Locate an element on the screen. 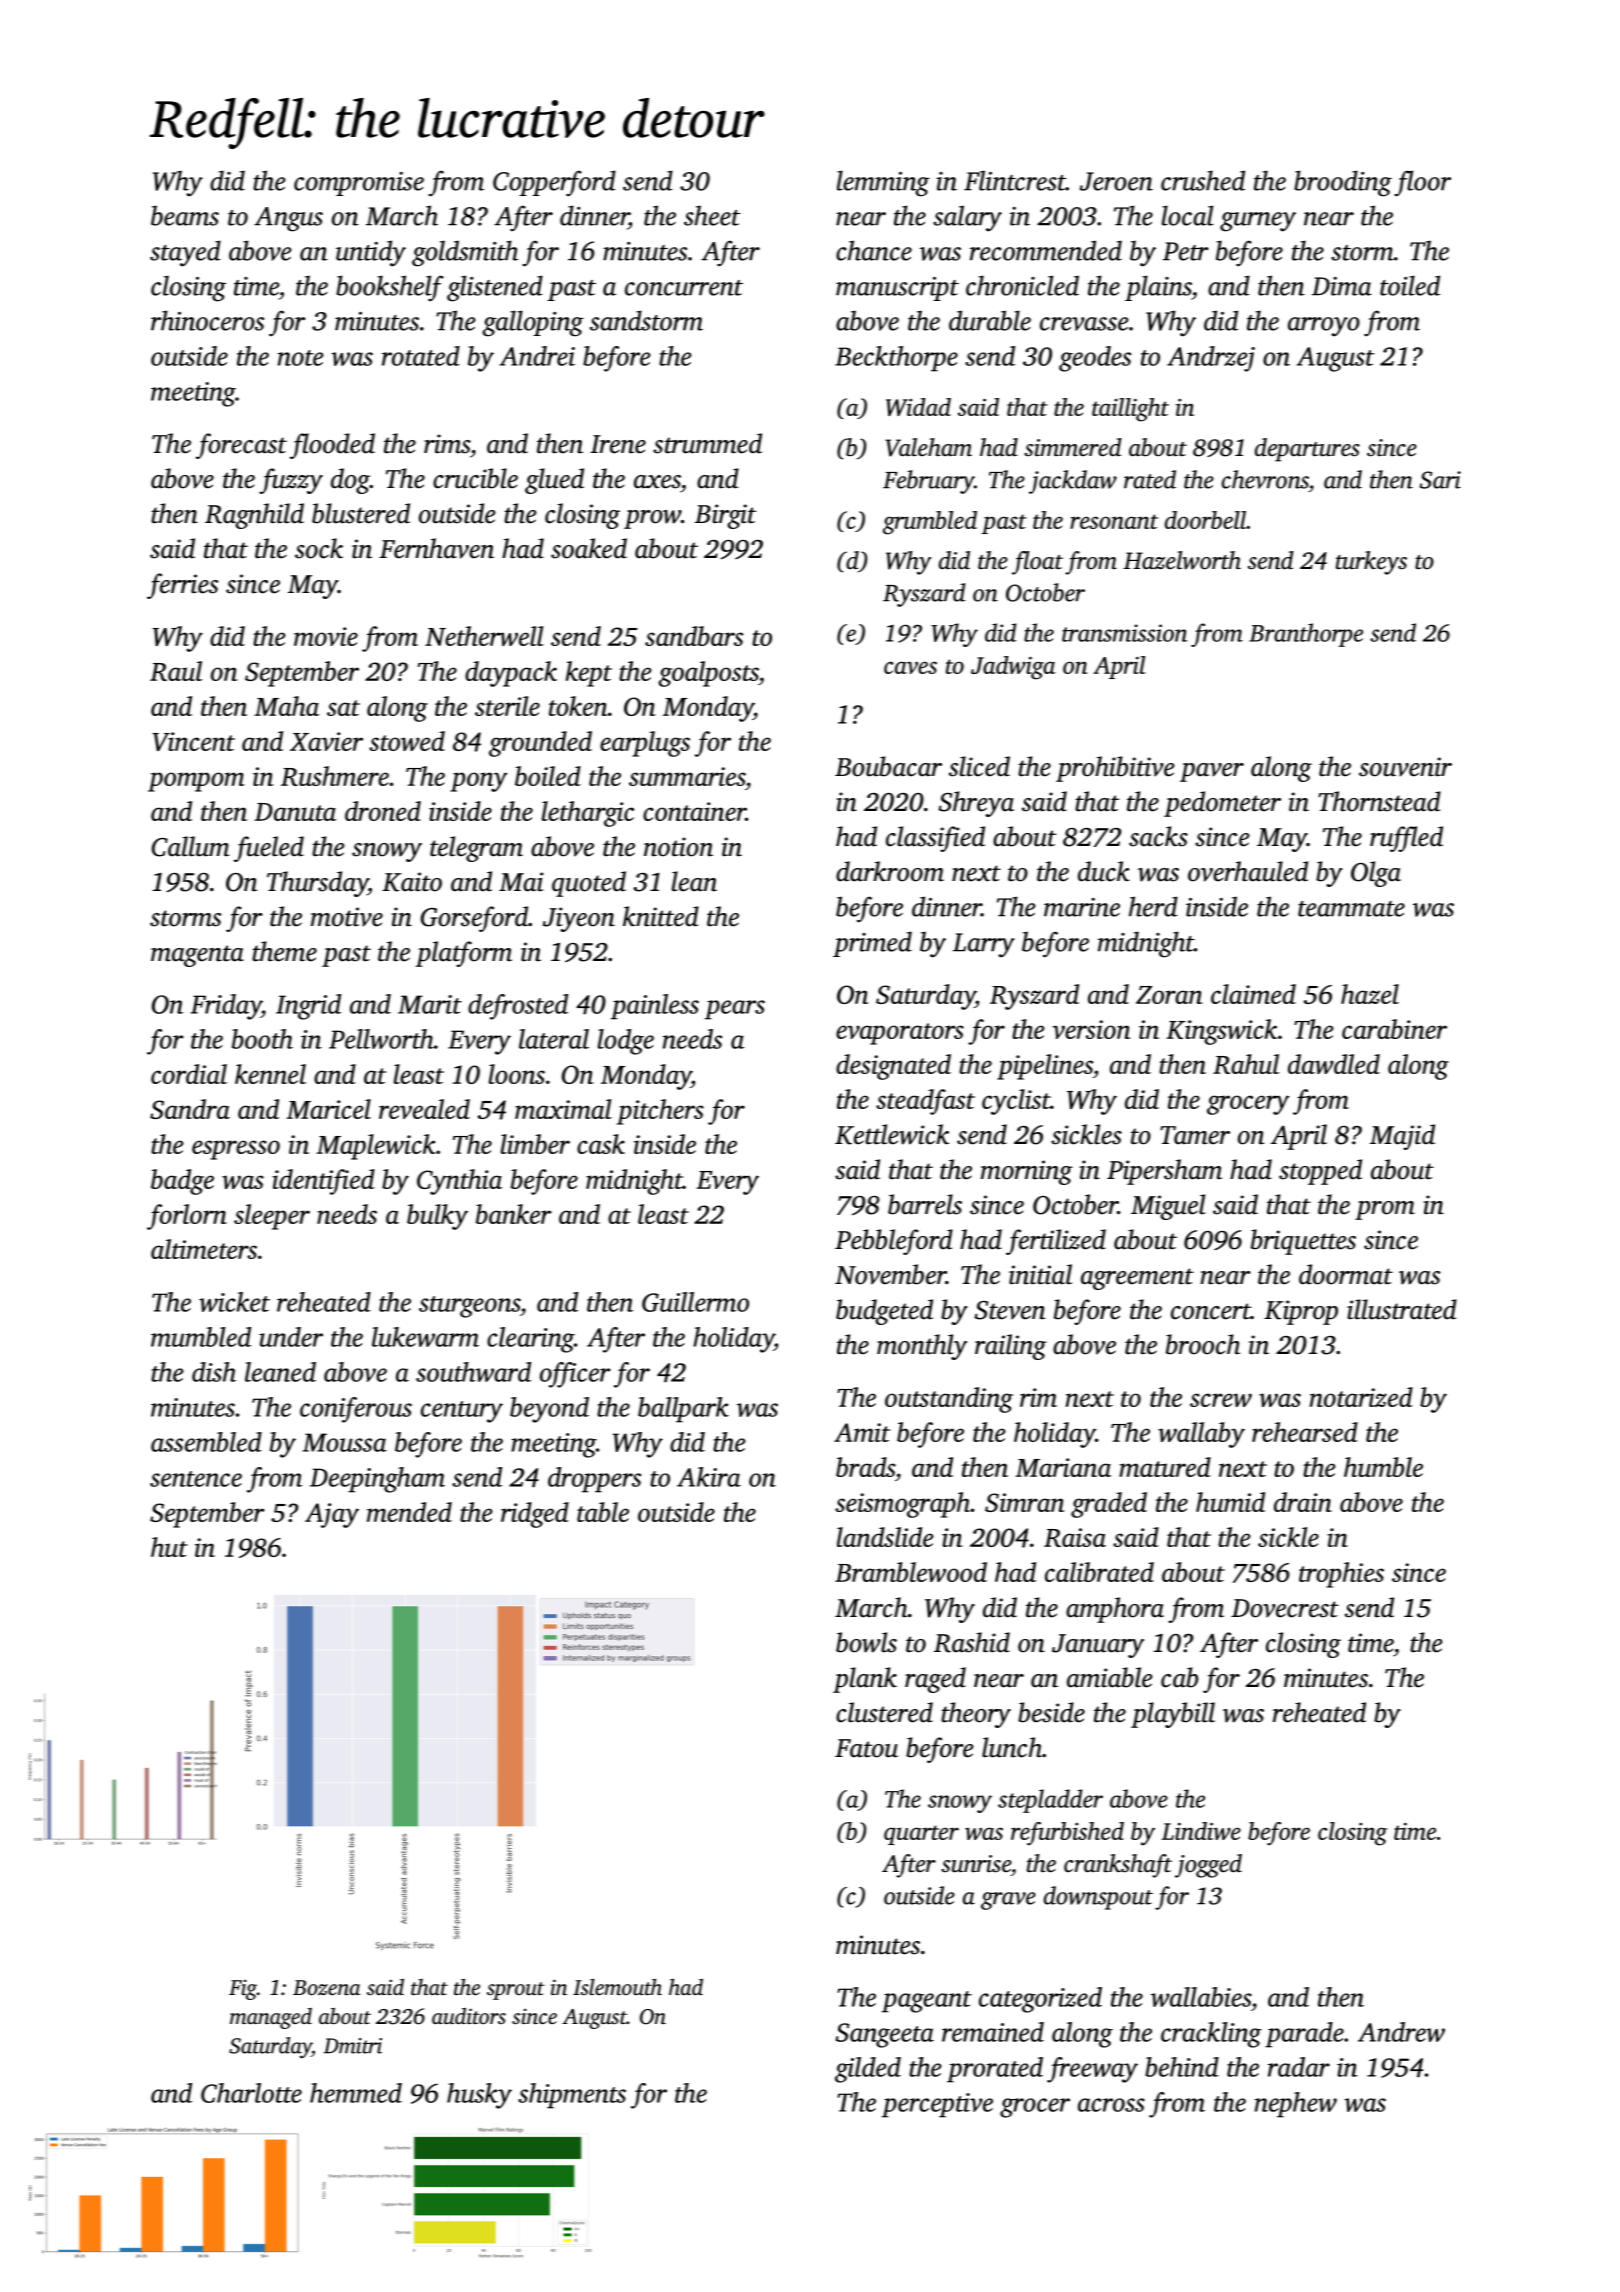 Image resolution: width=1620 pixels, height=2292 pixels. Kaito is located at coordinates (412, 882).
